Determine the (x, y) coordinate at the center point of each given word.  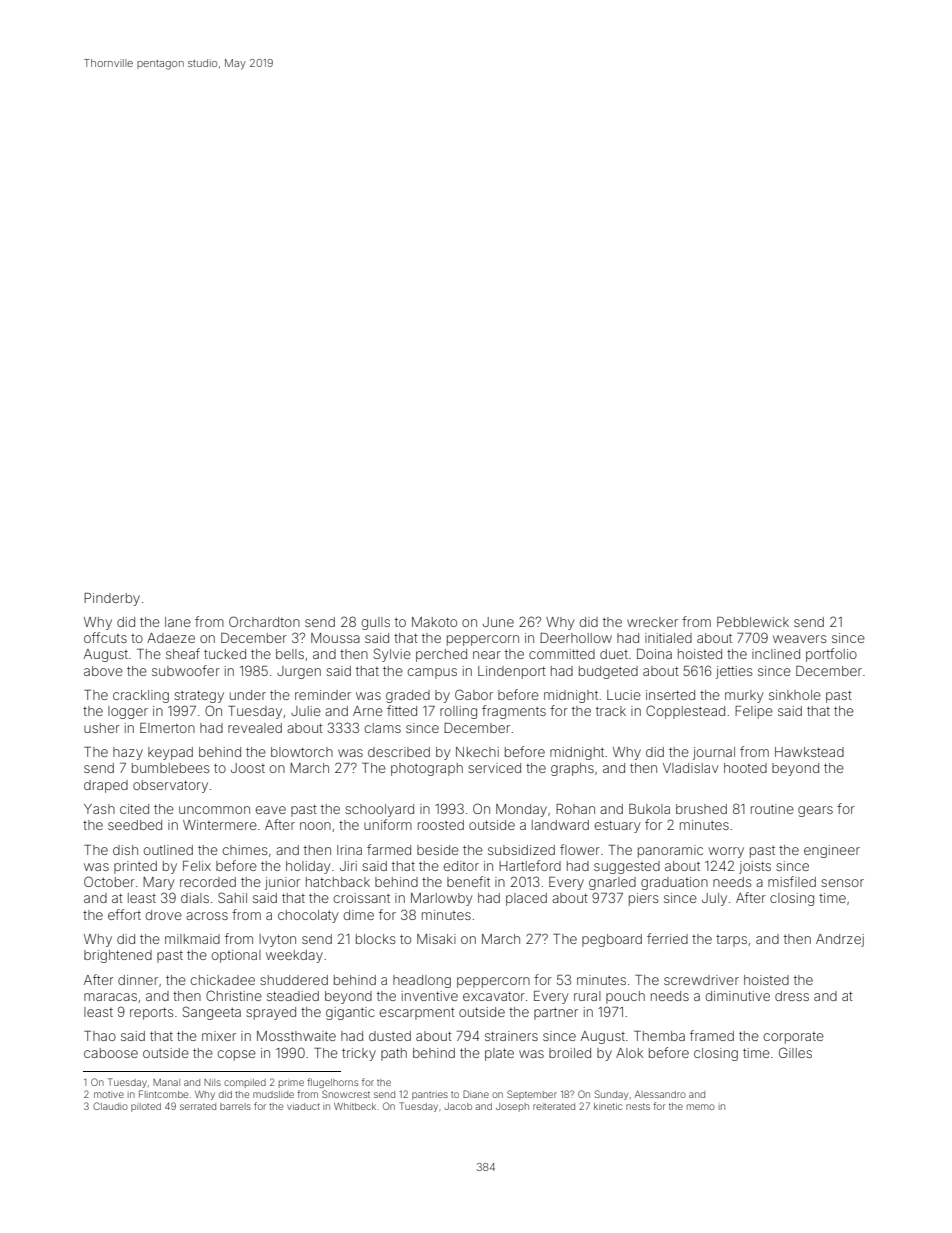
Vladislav (690, 768)
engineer (832, 851)
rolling (458, 712)
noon (315, 826)
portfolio (831, 655)
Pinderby (112, 599)
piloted (146, 1107)
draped (106, 786)
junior (282, 883)
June (498, 622)
